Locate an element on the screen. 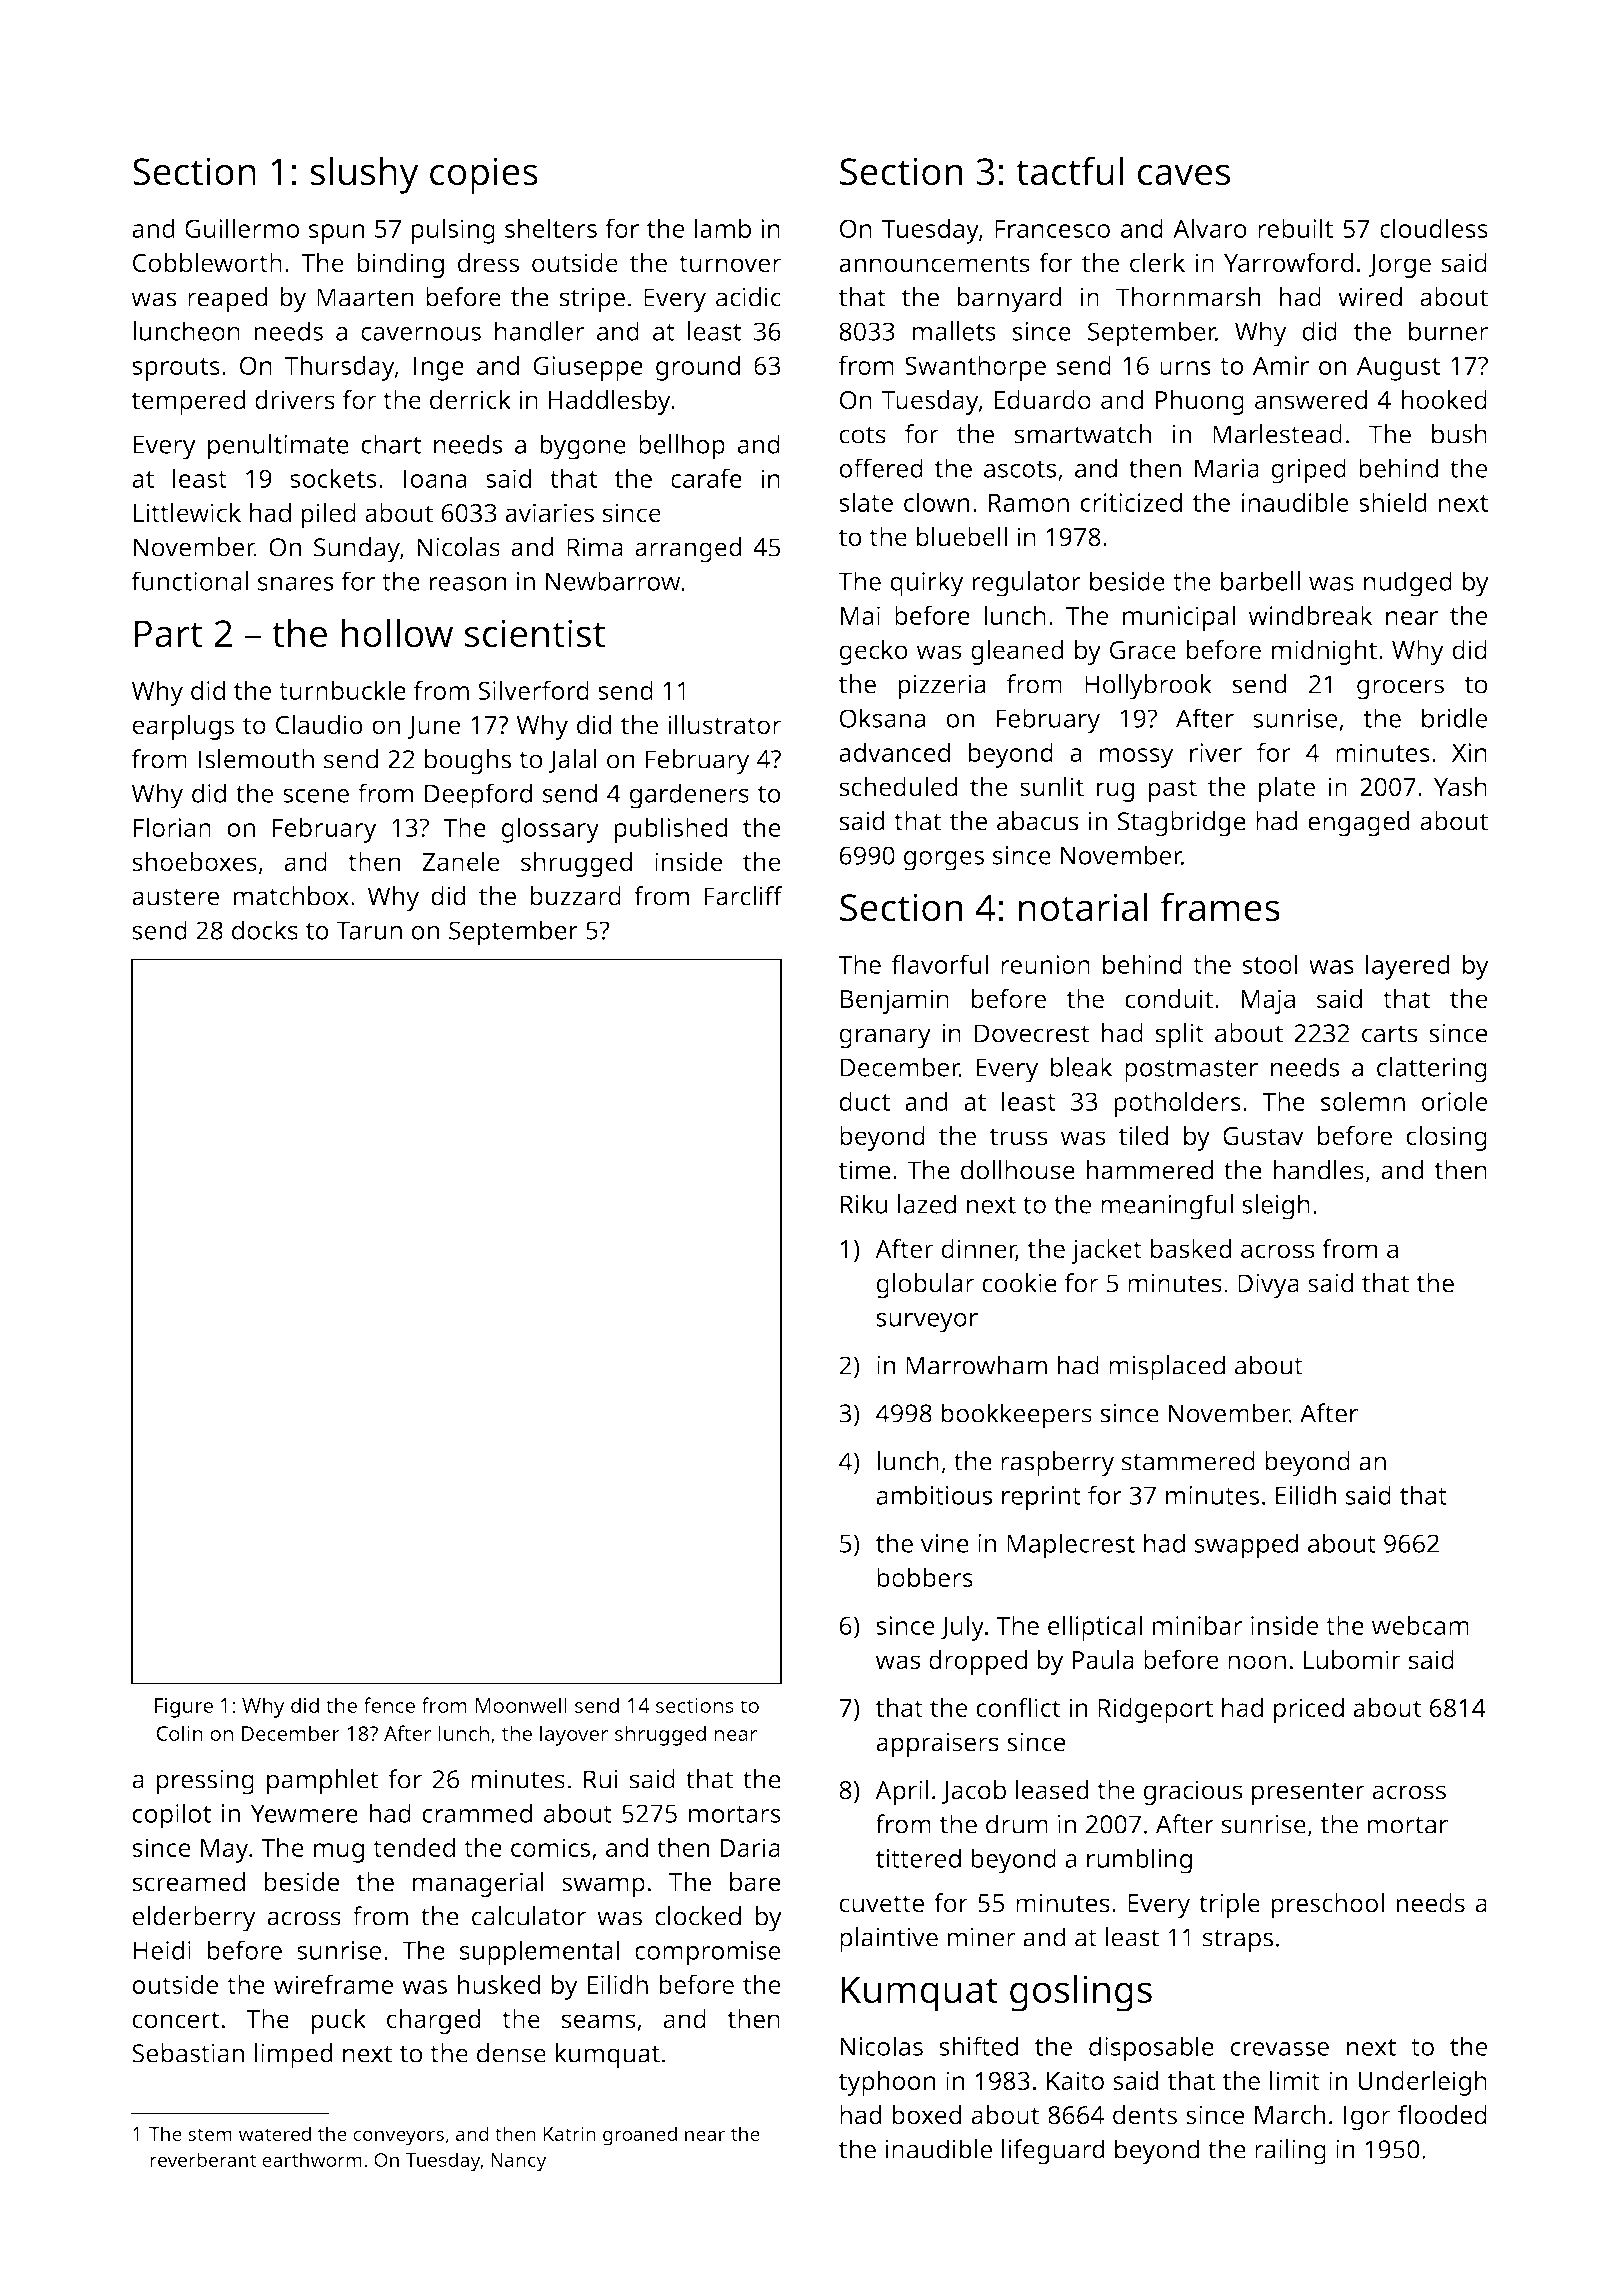 The height and width of the screenshot is (2292, 1620). Nancy is located at coordinates (519, 2162).
